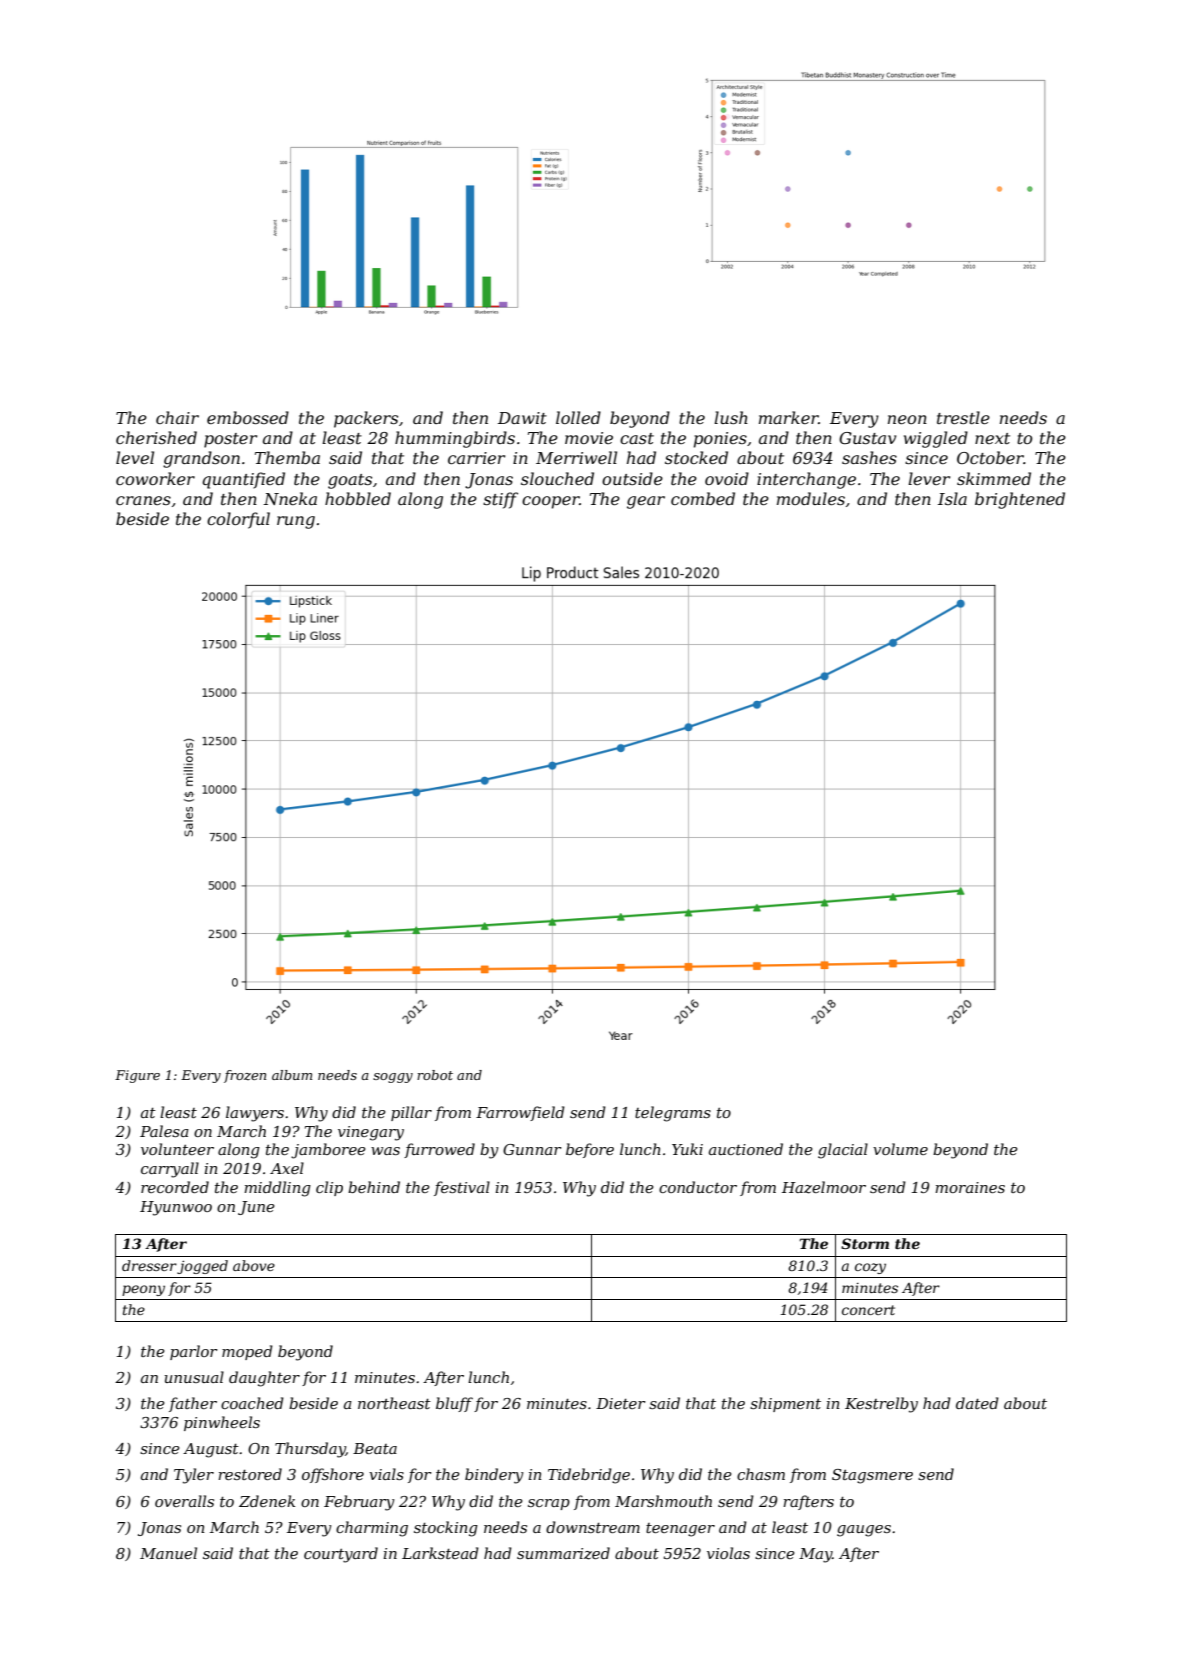  Describe the element at coordinates (435, 1075) in the screenshot. I see `robot` at that location.
